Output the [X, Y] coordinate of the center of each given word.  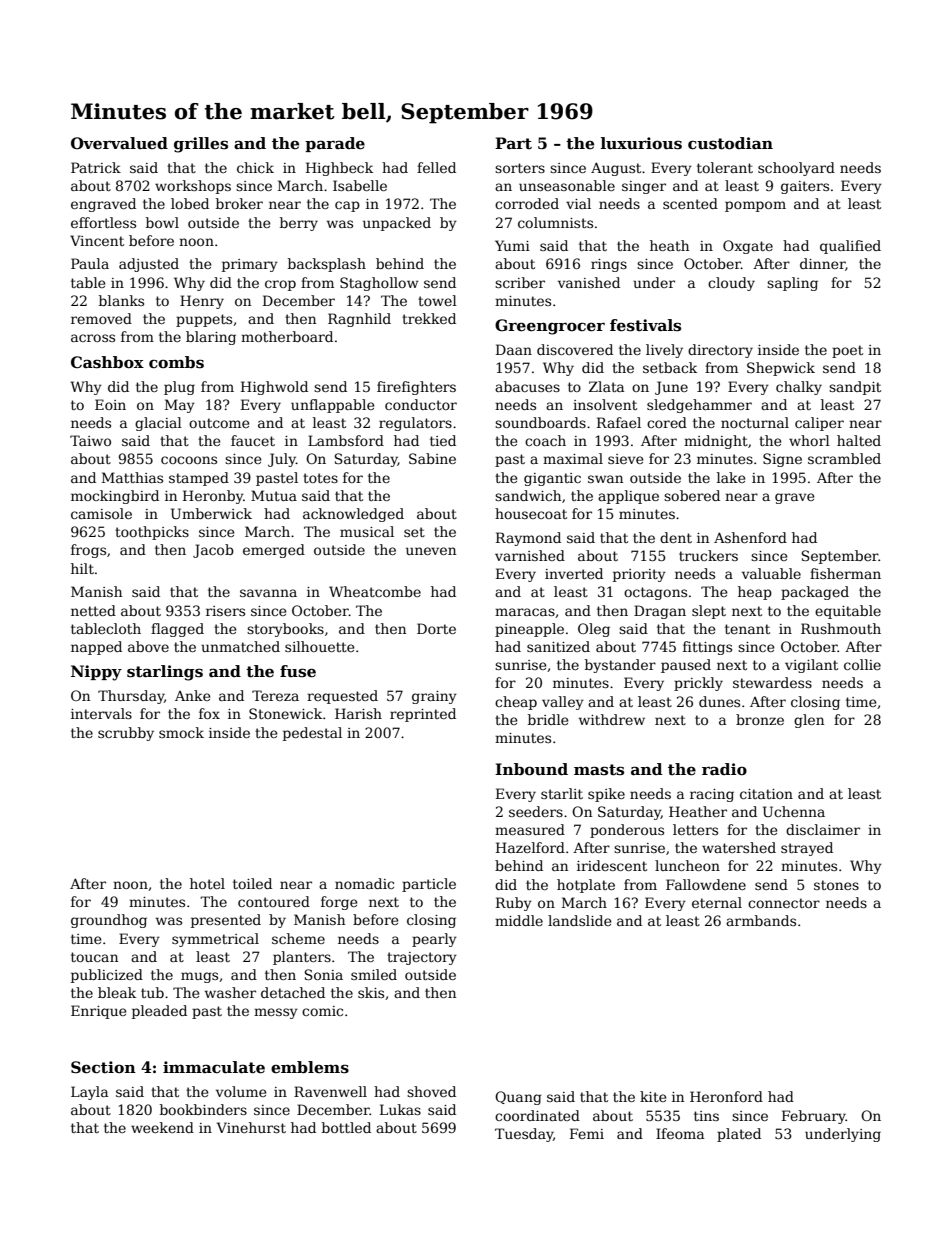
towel [437, 300]
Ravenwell [330, 1091]
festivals [645, 325]
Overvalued [119, 143]
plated [739, 1135]
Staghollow [379, 284]
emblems [310, 1067]
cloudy [731, 284]
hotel [207, 883]
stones [836, 885]
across [93, 338]
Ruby [514, 904]
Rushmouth [841, 628]
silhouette [320, 646]
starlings [165, 673]
